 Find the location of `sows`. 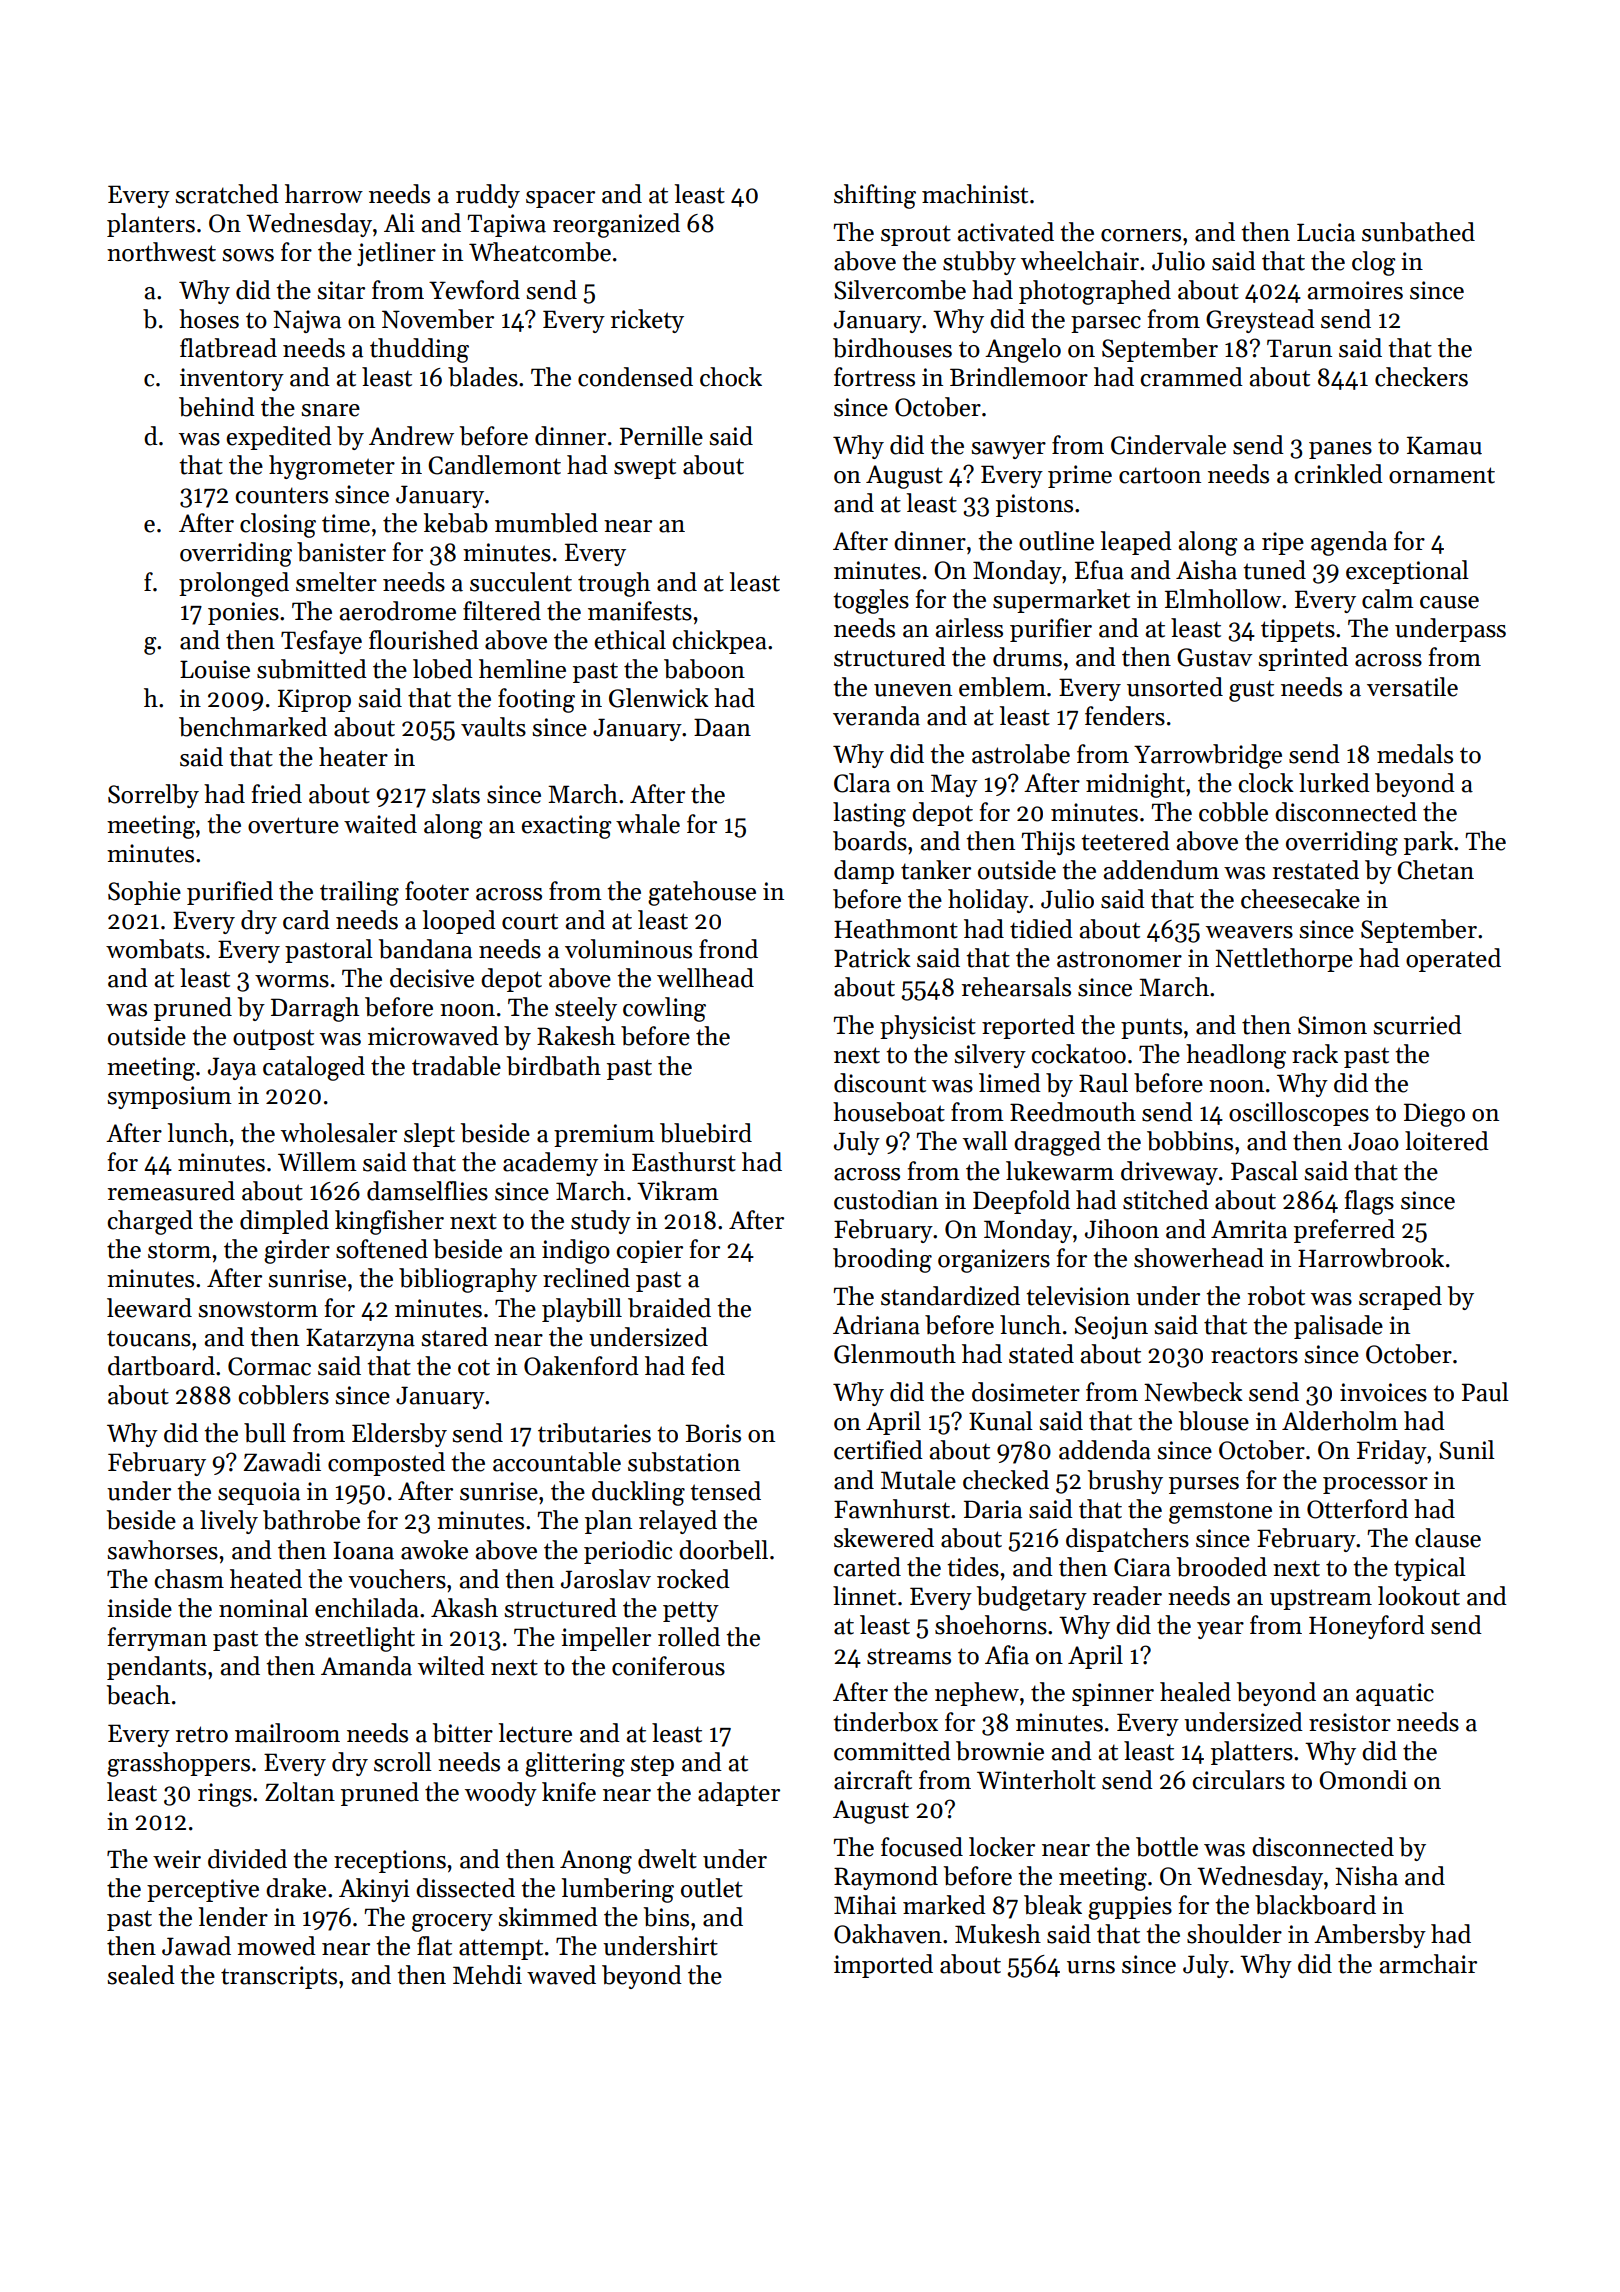

sows is located at coordinates (248, 255).
